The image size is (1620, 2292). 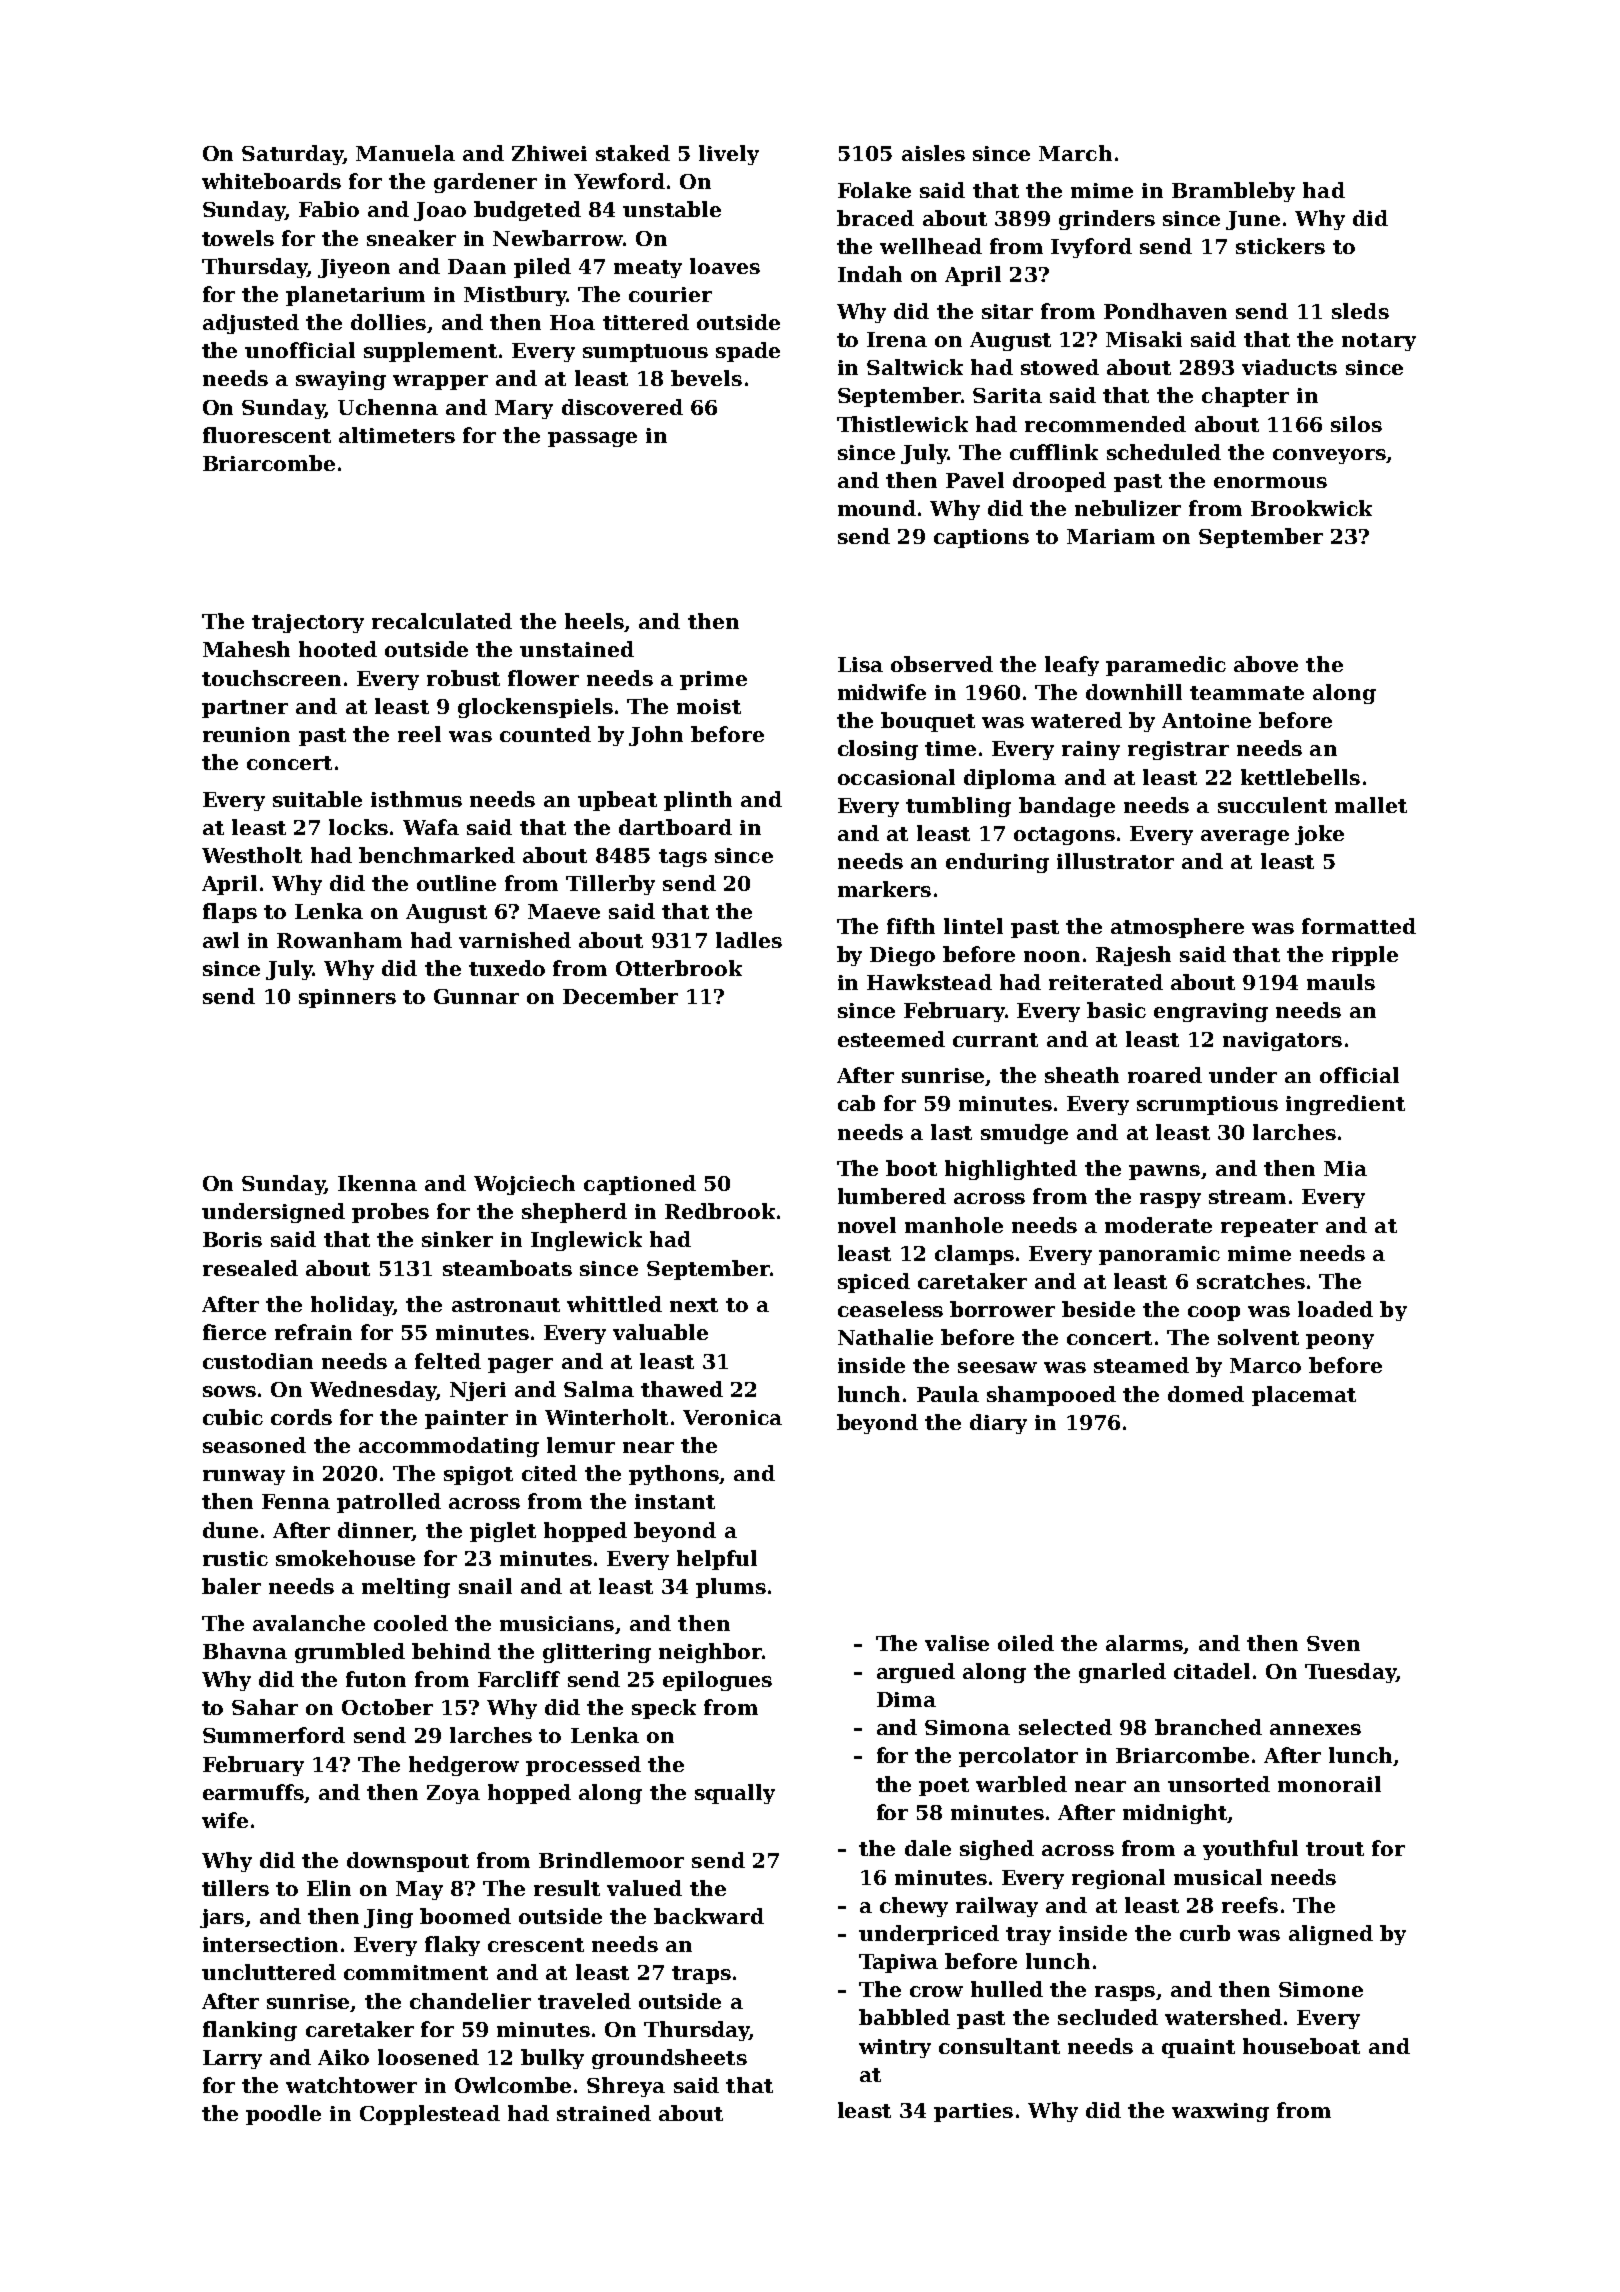 What do you see at coordinates (476, 996) in the screenshot?
I see `Gunnar` at bounding box center [476, 996].
